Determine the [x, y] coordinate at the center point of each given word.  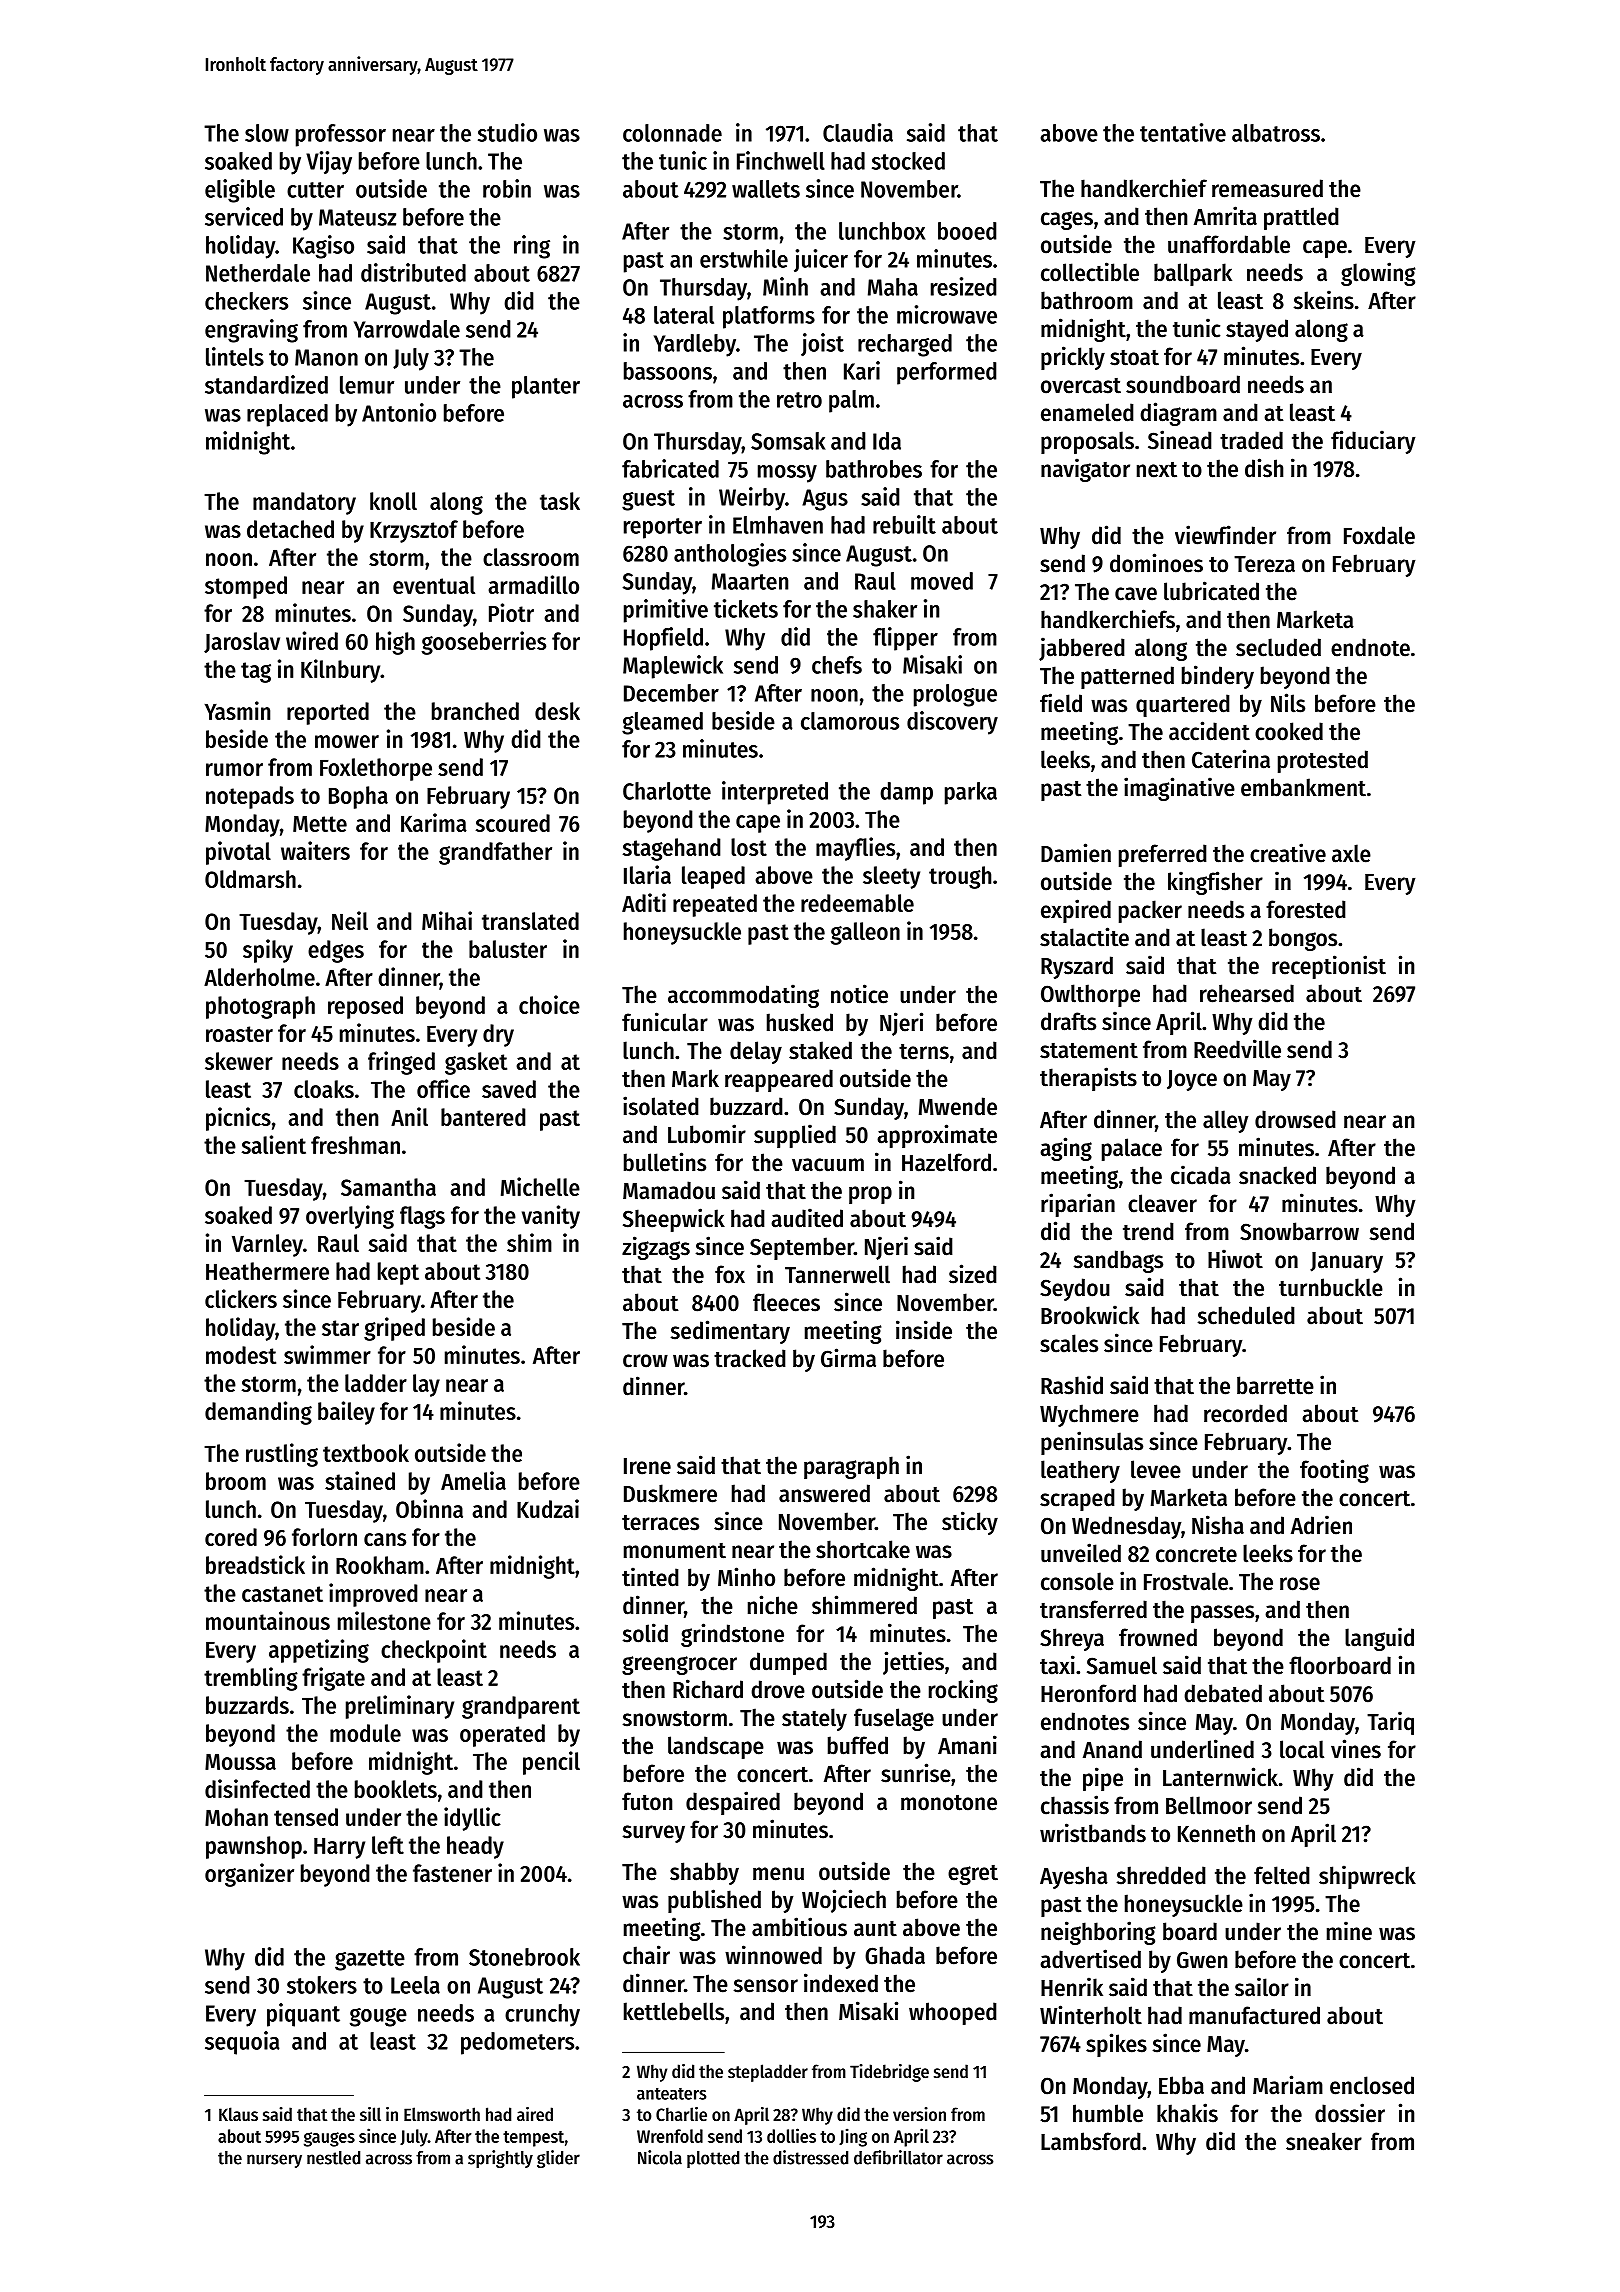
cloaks [324, 1089]
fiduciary [1373, 442]
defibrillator [898, 2157]
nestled [333, 2158]
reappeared [779, 1080]
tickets [746, 608]
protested [1323, 761]
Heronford [1088, 1693]
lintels [235, 356]
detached [290, 529]
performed [947, 373]
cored [231, 1537]
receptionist [1329, 967]
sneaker [1324, 2141]
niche [773, 1605]
